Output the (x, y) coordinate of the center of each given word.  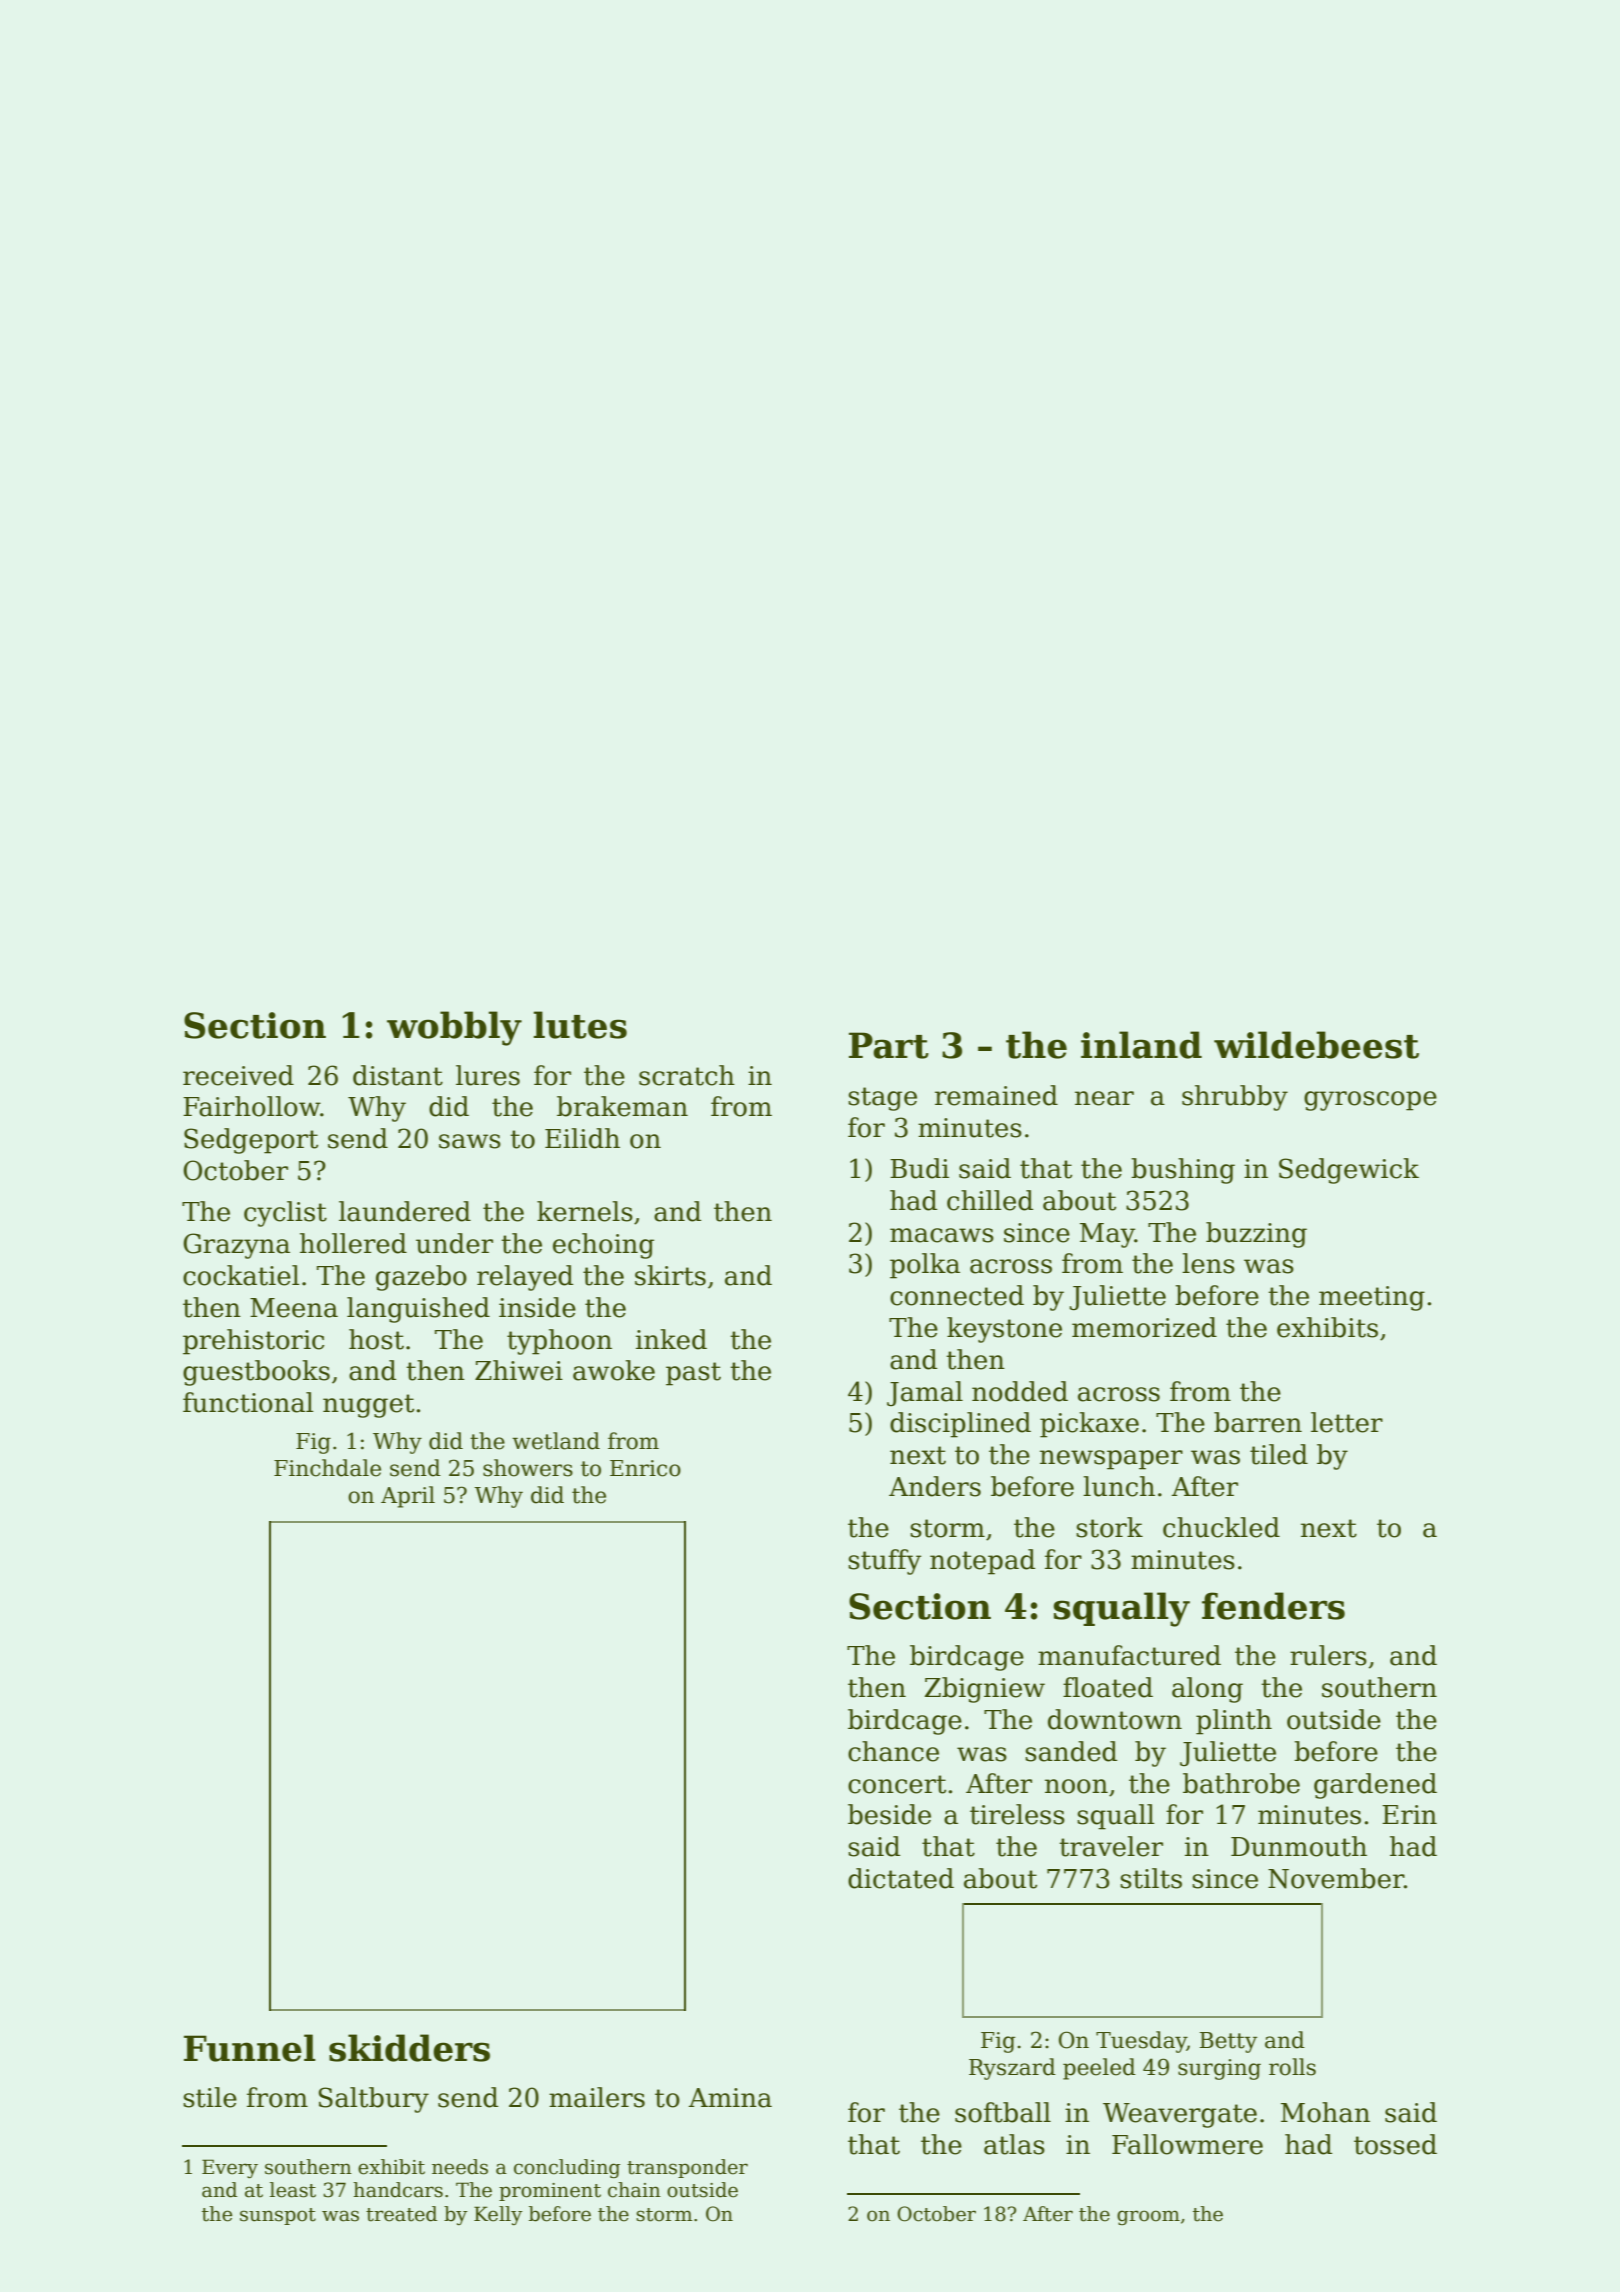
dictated (901, 1878)
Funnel (250, 2048)
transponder (687, 2168)
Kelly (498, 2215)
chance (893, 1751)
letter (1347, 1422)
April (408, 1497)
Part (889, 1045)
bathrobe (1241, 1783)
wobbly (454, 1028)
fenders (1273, 1606)
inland (1141, 1045)
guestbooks (256, 1373)
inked (671, 1339)
